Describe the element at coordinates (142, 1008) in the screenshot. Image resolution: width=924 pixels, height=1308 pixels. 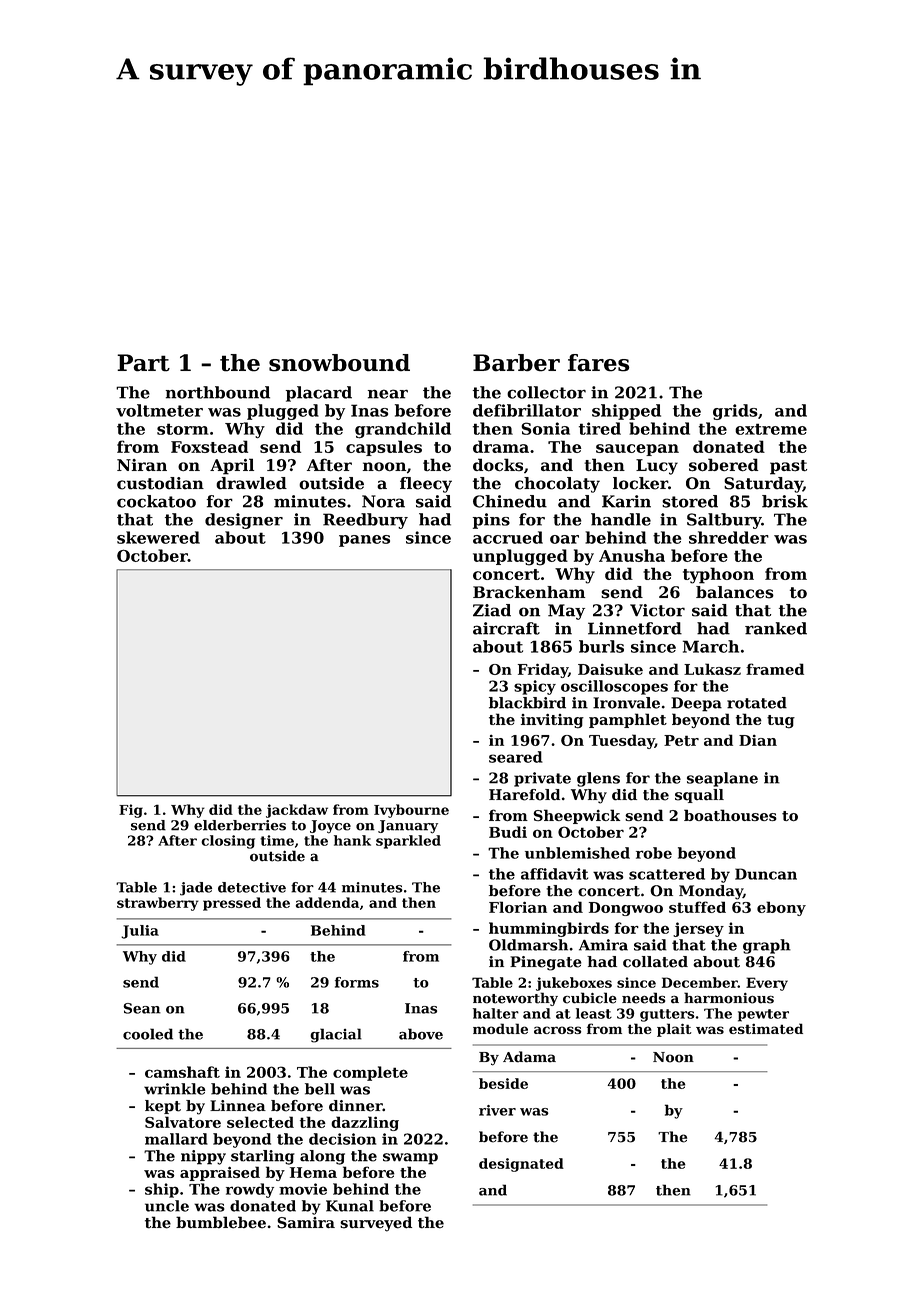
I see `Sean` at that location.
